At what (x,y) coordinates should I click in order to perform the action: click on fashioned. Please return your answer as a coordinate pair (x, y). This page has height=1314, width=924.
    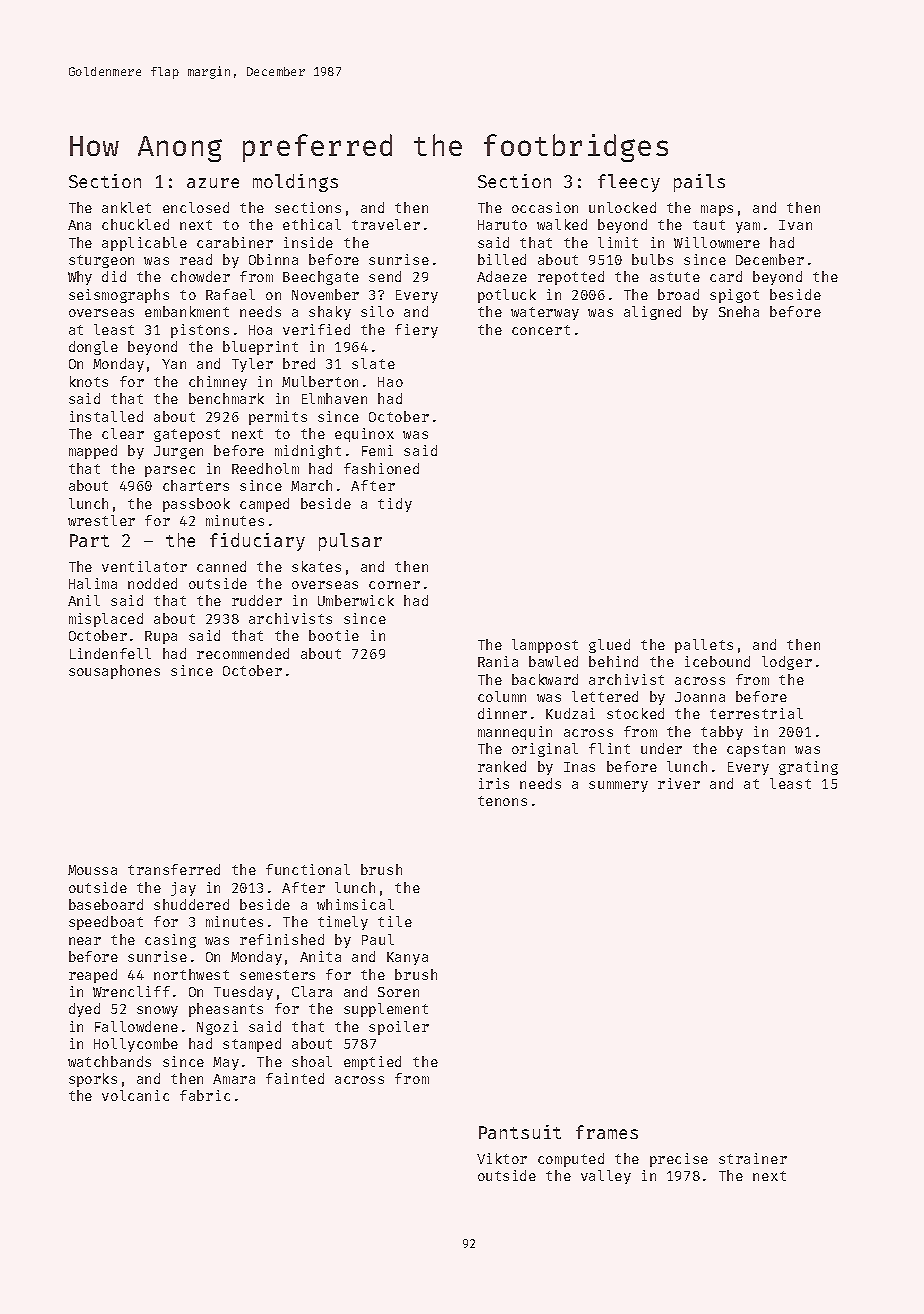
    Looking at the image, I should click on (381, 468).
